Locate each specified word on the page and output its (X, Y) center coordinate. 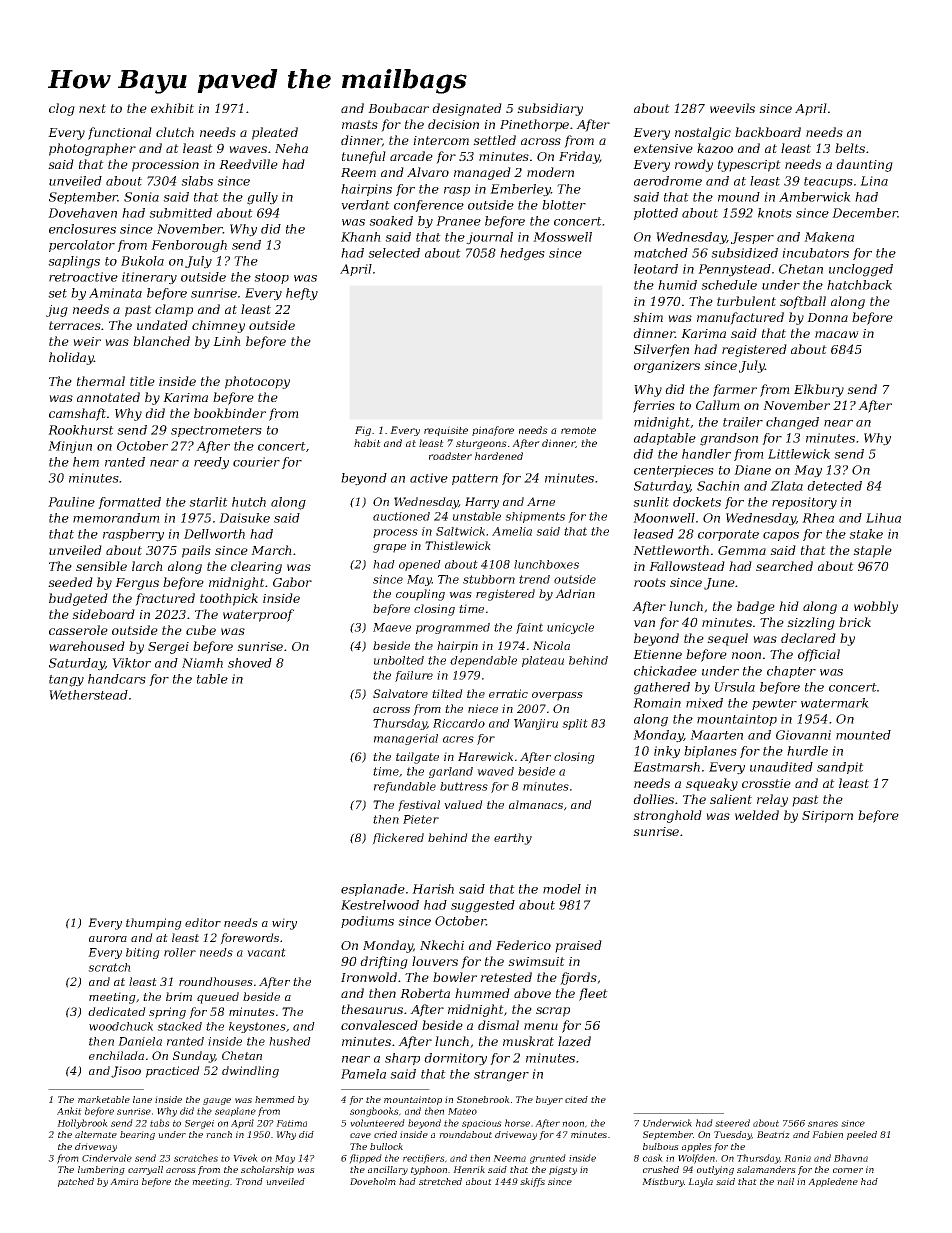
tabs (160, 1123)
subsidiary (550, 109)
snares (823, 1124)
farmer (735, 390)
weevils (732, 108)
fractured (165, 599)
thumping (154, 924)
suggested (483, 906)
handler (706, 454)
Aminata (115, 293)
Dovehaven (82, 213)
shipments (535, 517)
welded (757, 815)
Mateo (462, 1111)
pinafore (493, 431)
